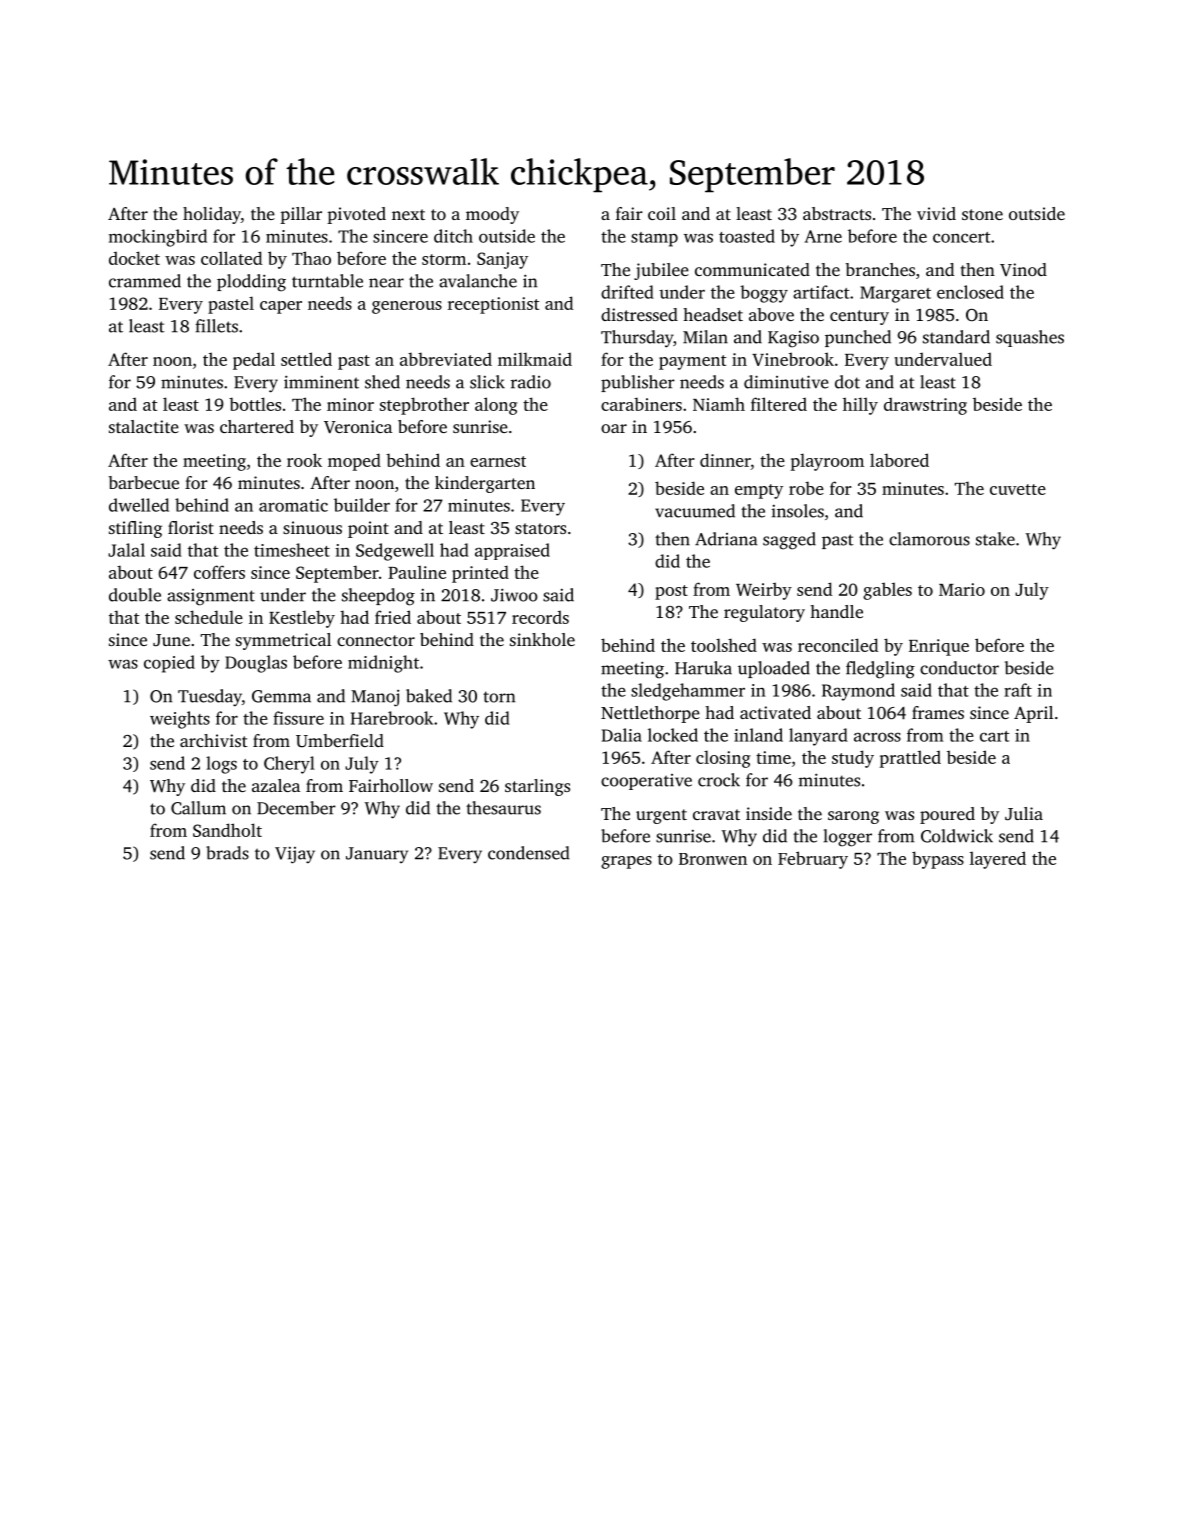  Describe the element at coordinates (1023, 269) in the document. I see `Vinod` at that location.
